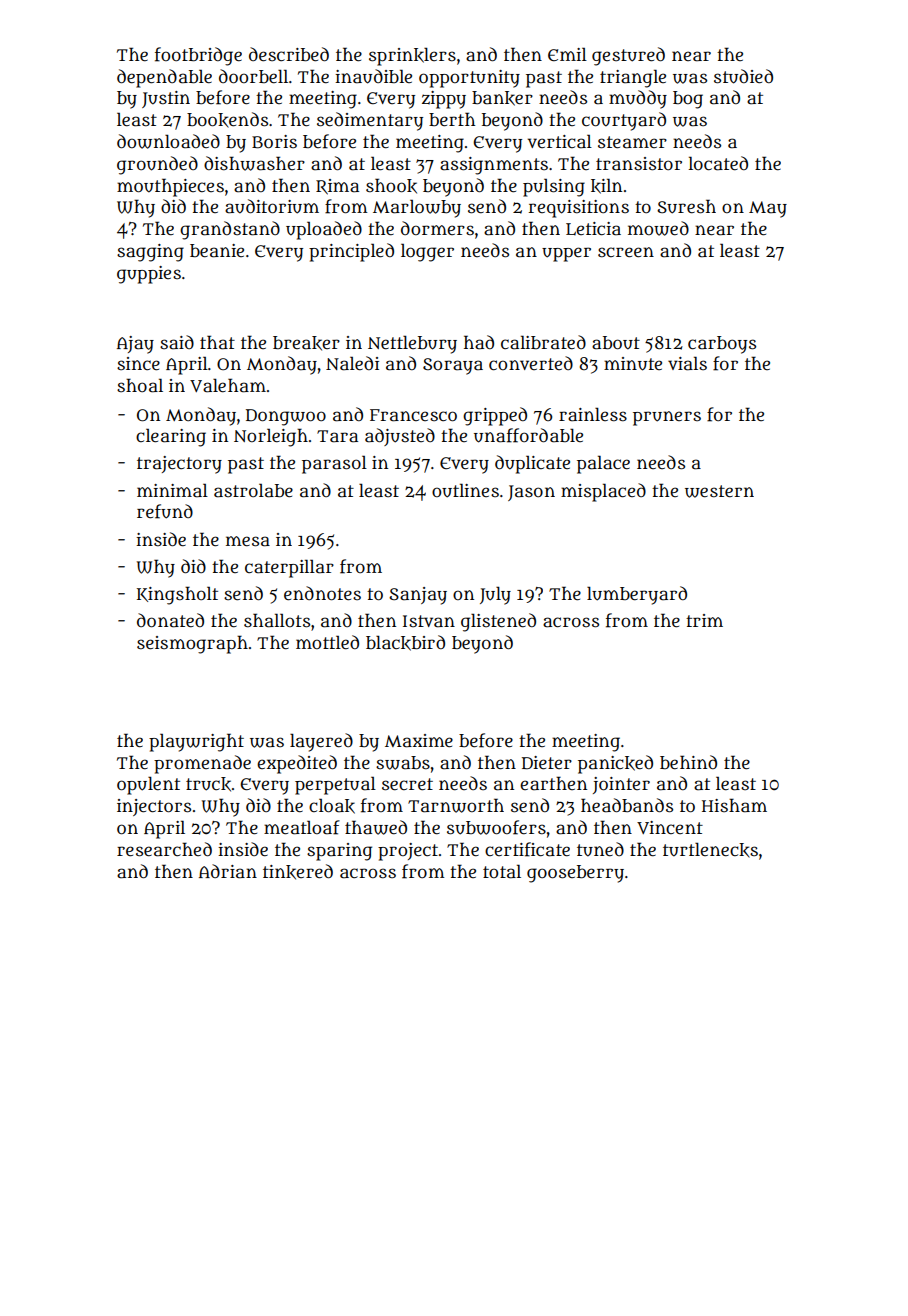 Image resolution: width=908 pixels, height=1316 pixels. I want to click on studied, so click(743, 76).
